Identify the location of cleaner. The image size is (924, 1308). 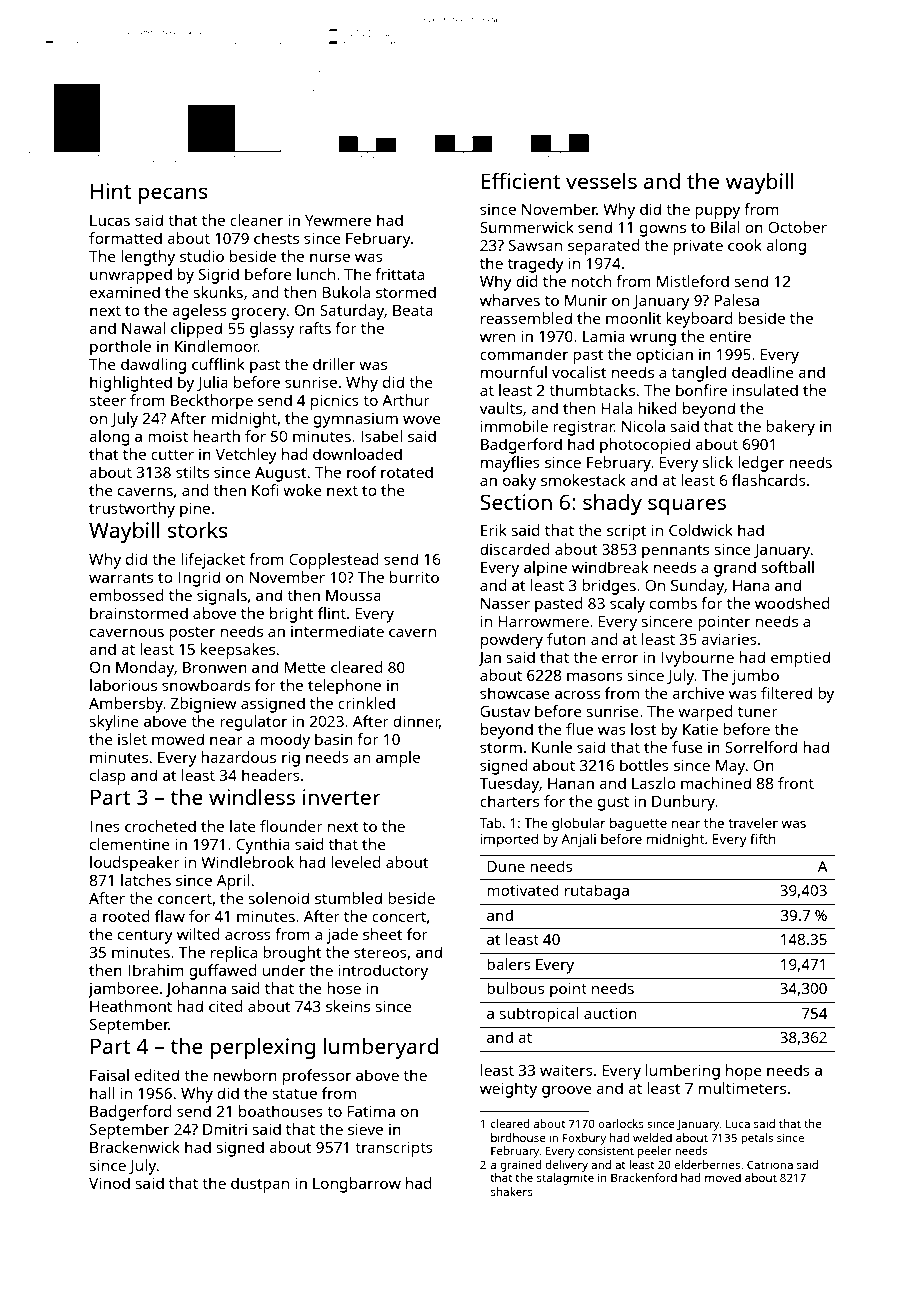
(256, 220).
